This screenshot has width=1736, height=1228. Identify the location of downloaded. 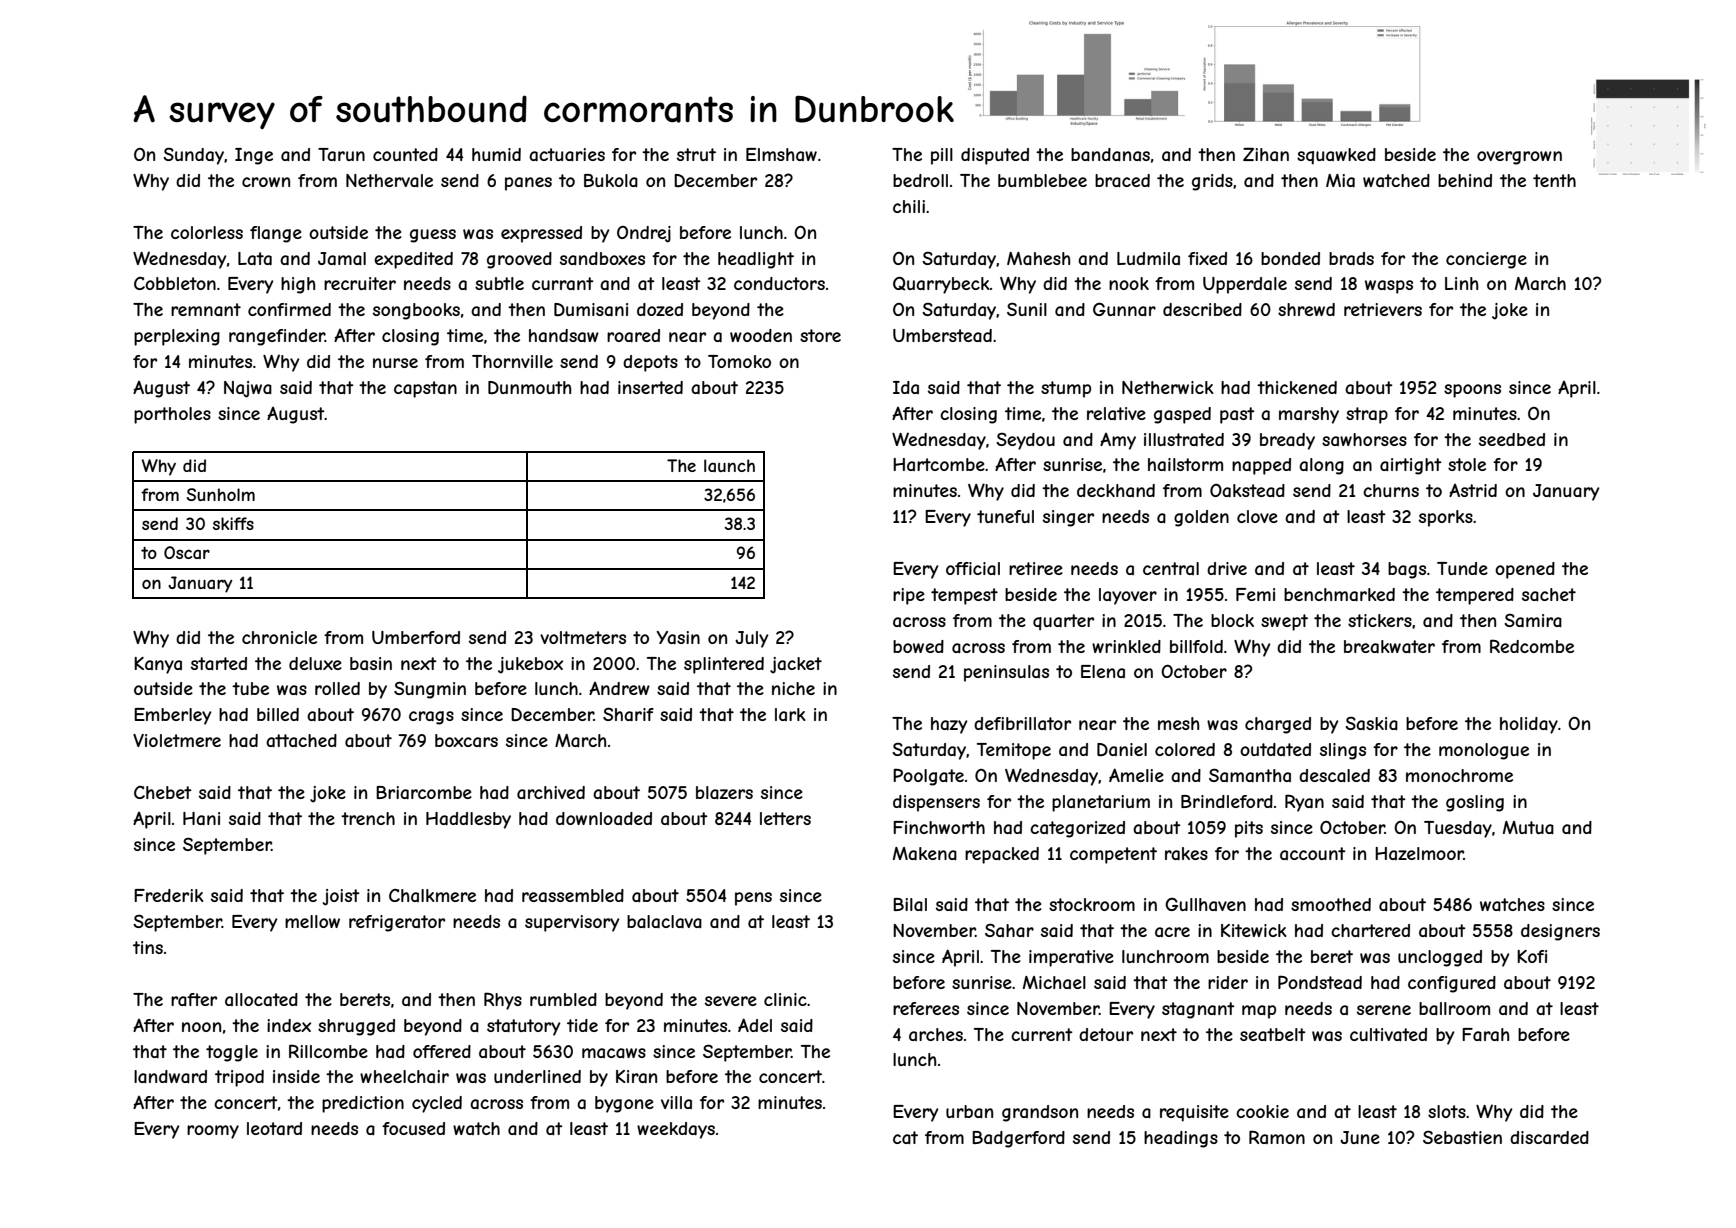
(604, 818).
